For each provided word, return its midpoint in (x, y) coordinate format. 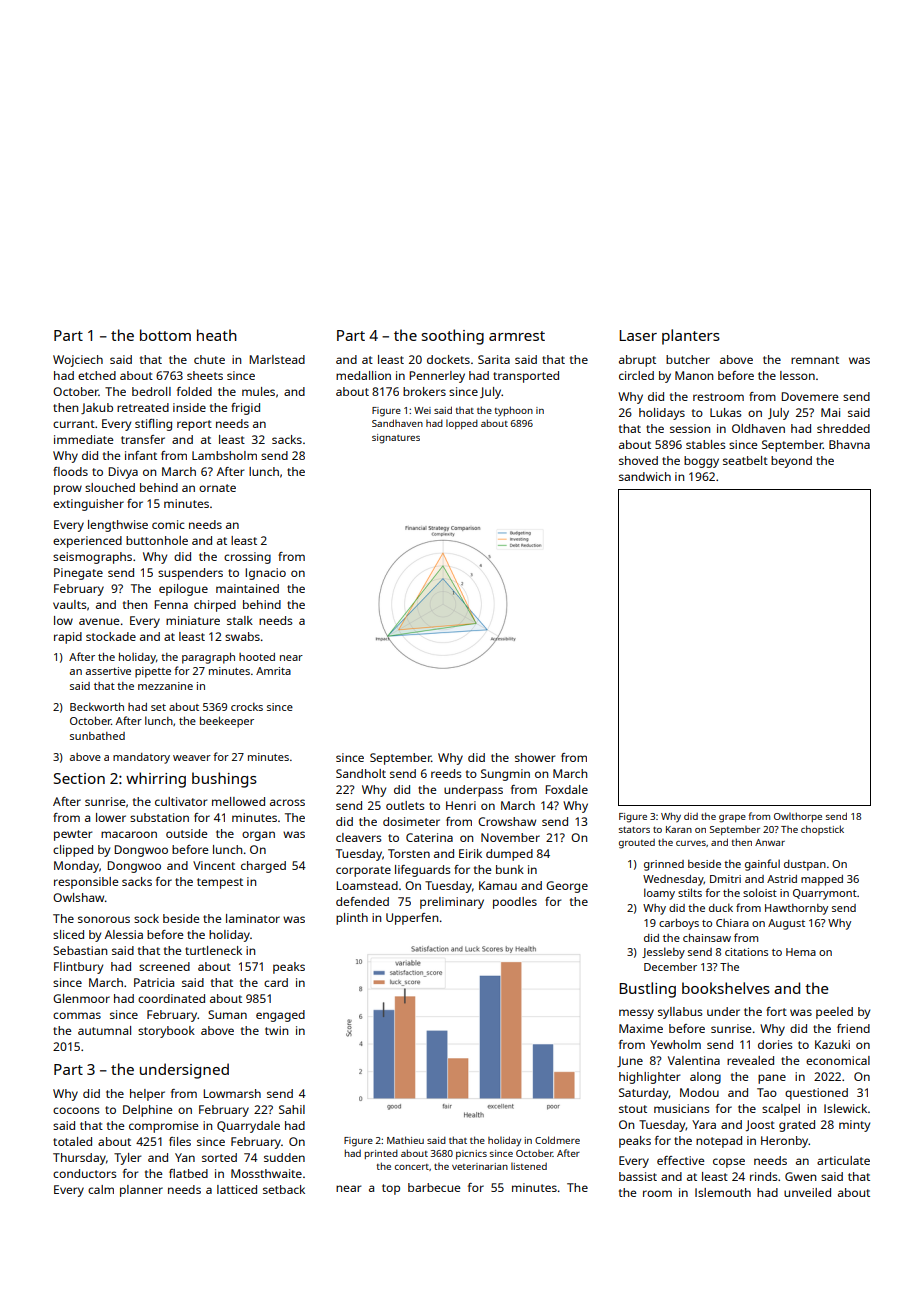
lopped (462, 424)
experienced (87, 542)
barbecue (434, 1187)
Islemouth (723, 1192)
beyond (791, 462)
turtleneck (213, 950)
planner (141, 1191)
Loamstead (367, 885)
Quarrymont (825, 894)
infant (141, 455)
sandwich (645, 476)
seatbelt (745, 460)
